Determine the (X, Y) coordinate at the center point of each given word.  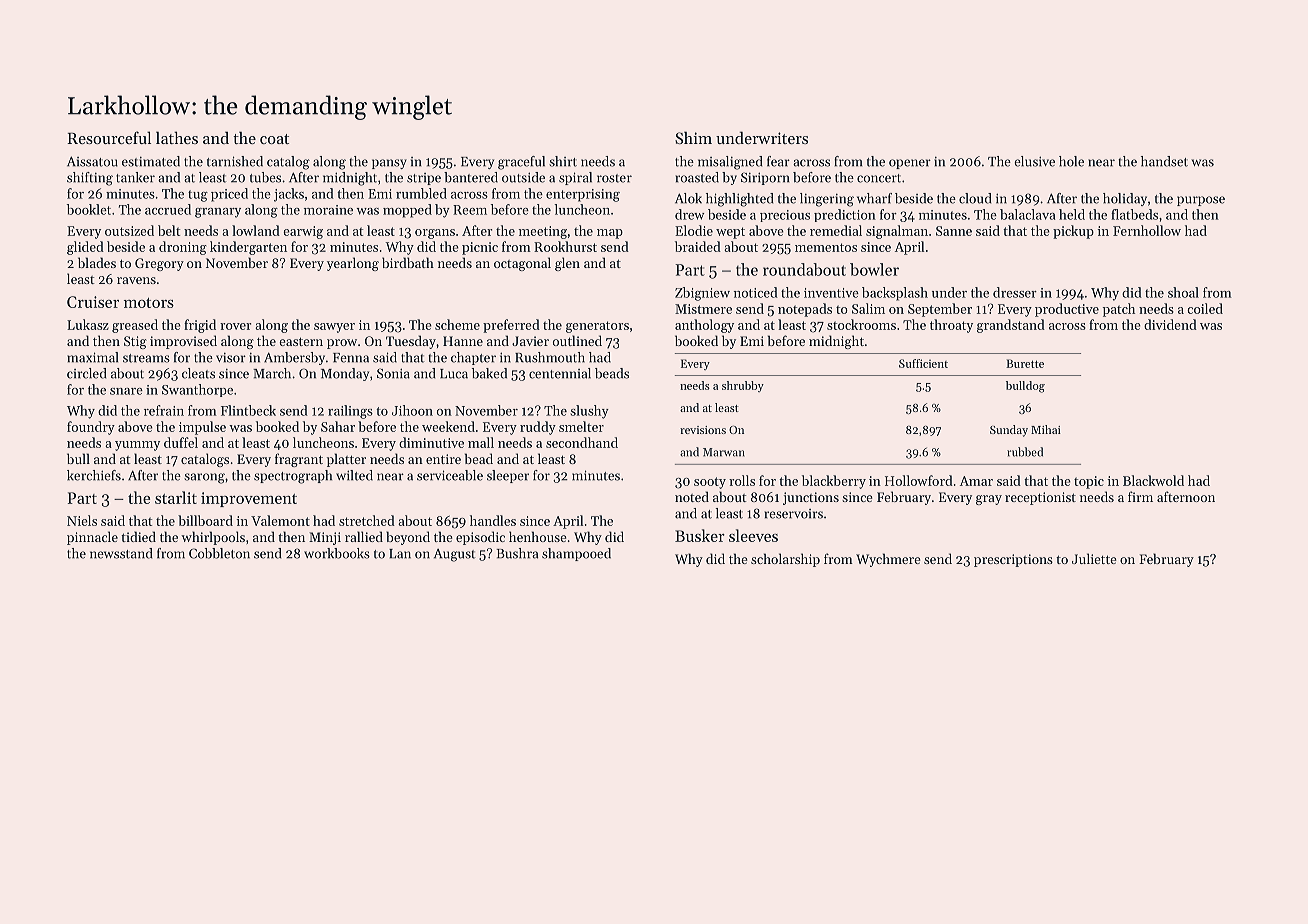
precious (785, 216)
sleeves (753, 535)
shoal (1183, 292)
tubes (265, 177)
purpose (1201, 201)
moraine (328, 210)
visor (231, 358)
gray (989, 500)
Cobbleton (219, 553)
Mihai (1046, 429)
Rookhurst (565, 246)
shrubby (743, 386)
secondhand (582, 442)
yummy (137, 446)
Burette (1025, 363)
